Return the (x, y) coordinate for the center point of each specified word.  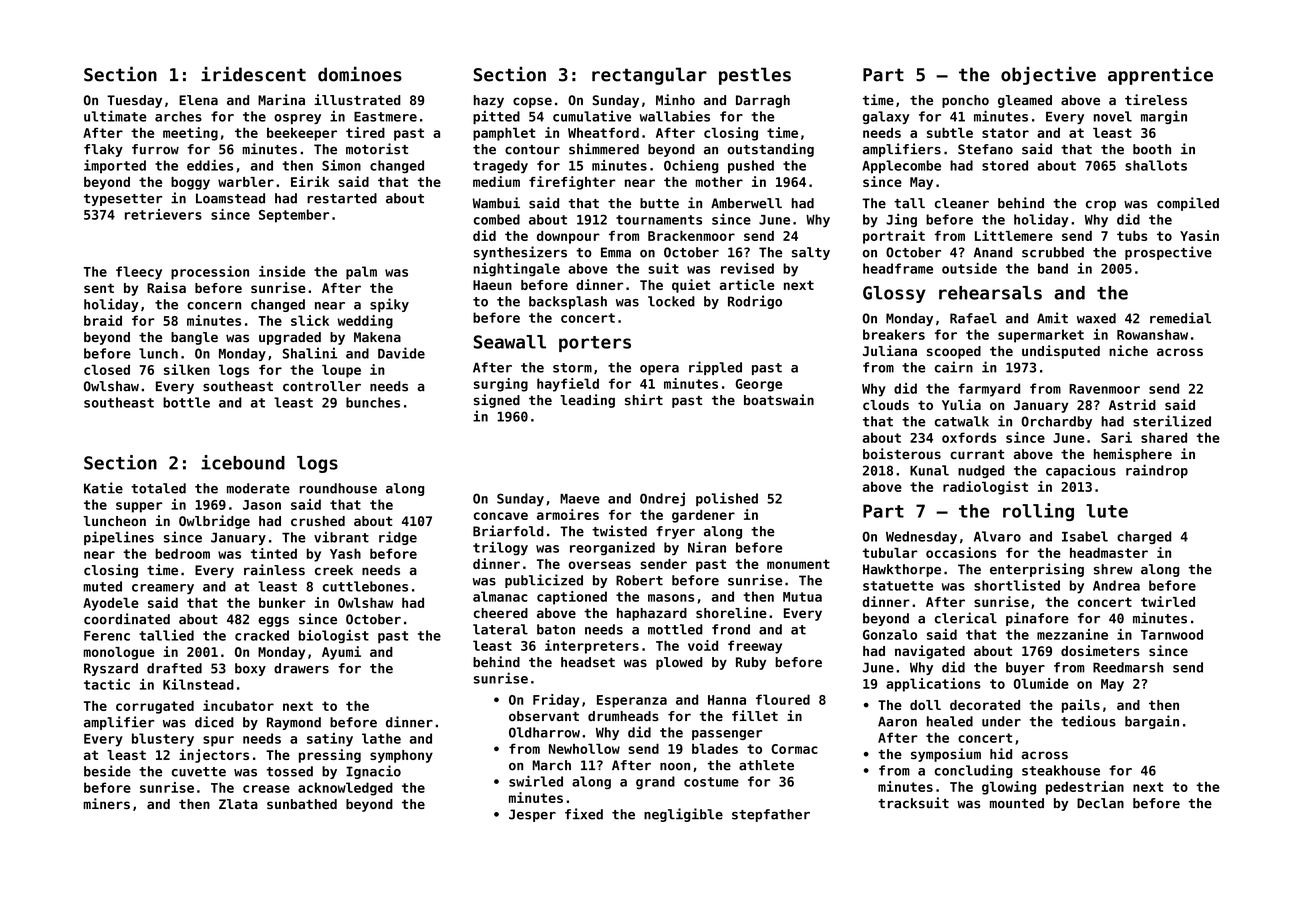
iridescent (253, 74)
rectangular (649, 76)
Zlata (238, 804)
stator (1005, 133)
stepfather (771, 815)
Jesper (532, 815)
